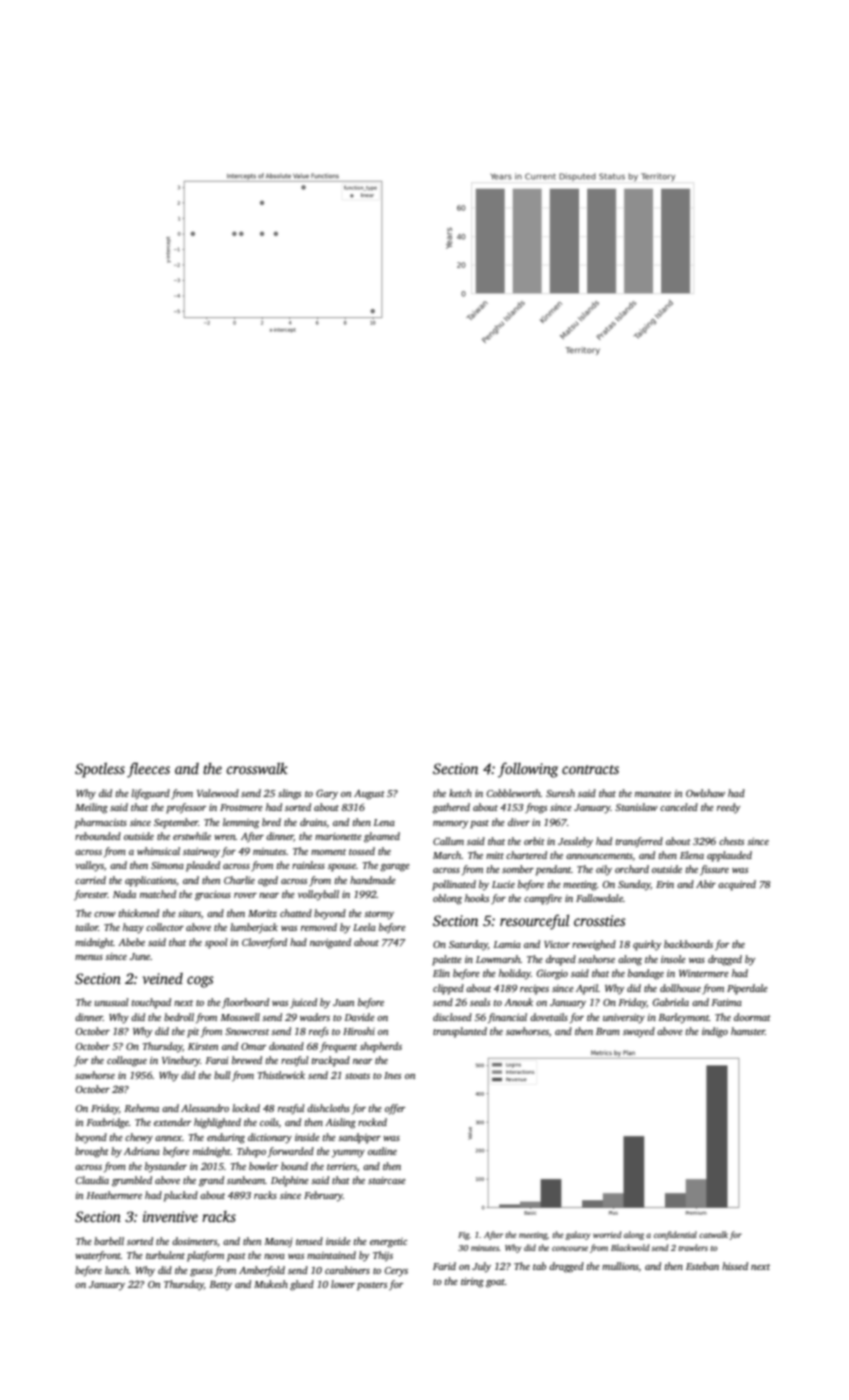 This screenshot has width=849, height=1400. I want to click on fleeces, so click(148, 770).
